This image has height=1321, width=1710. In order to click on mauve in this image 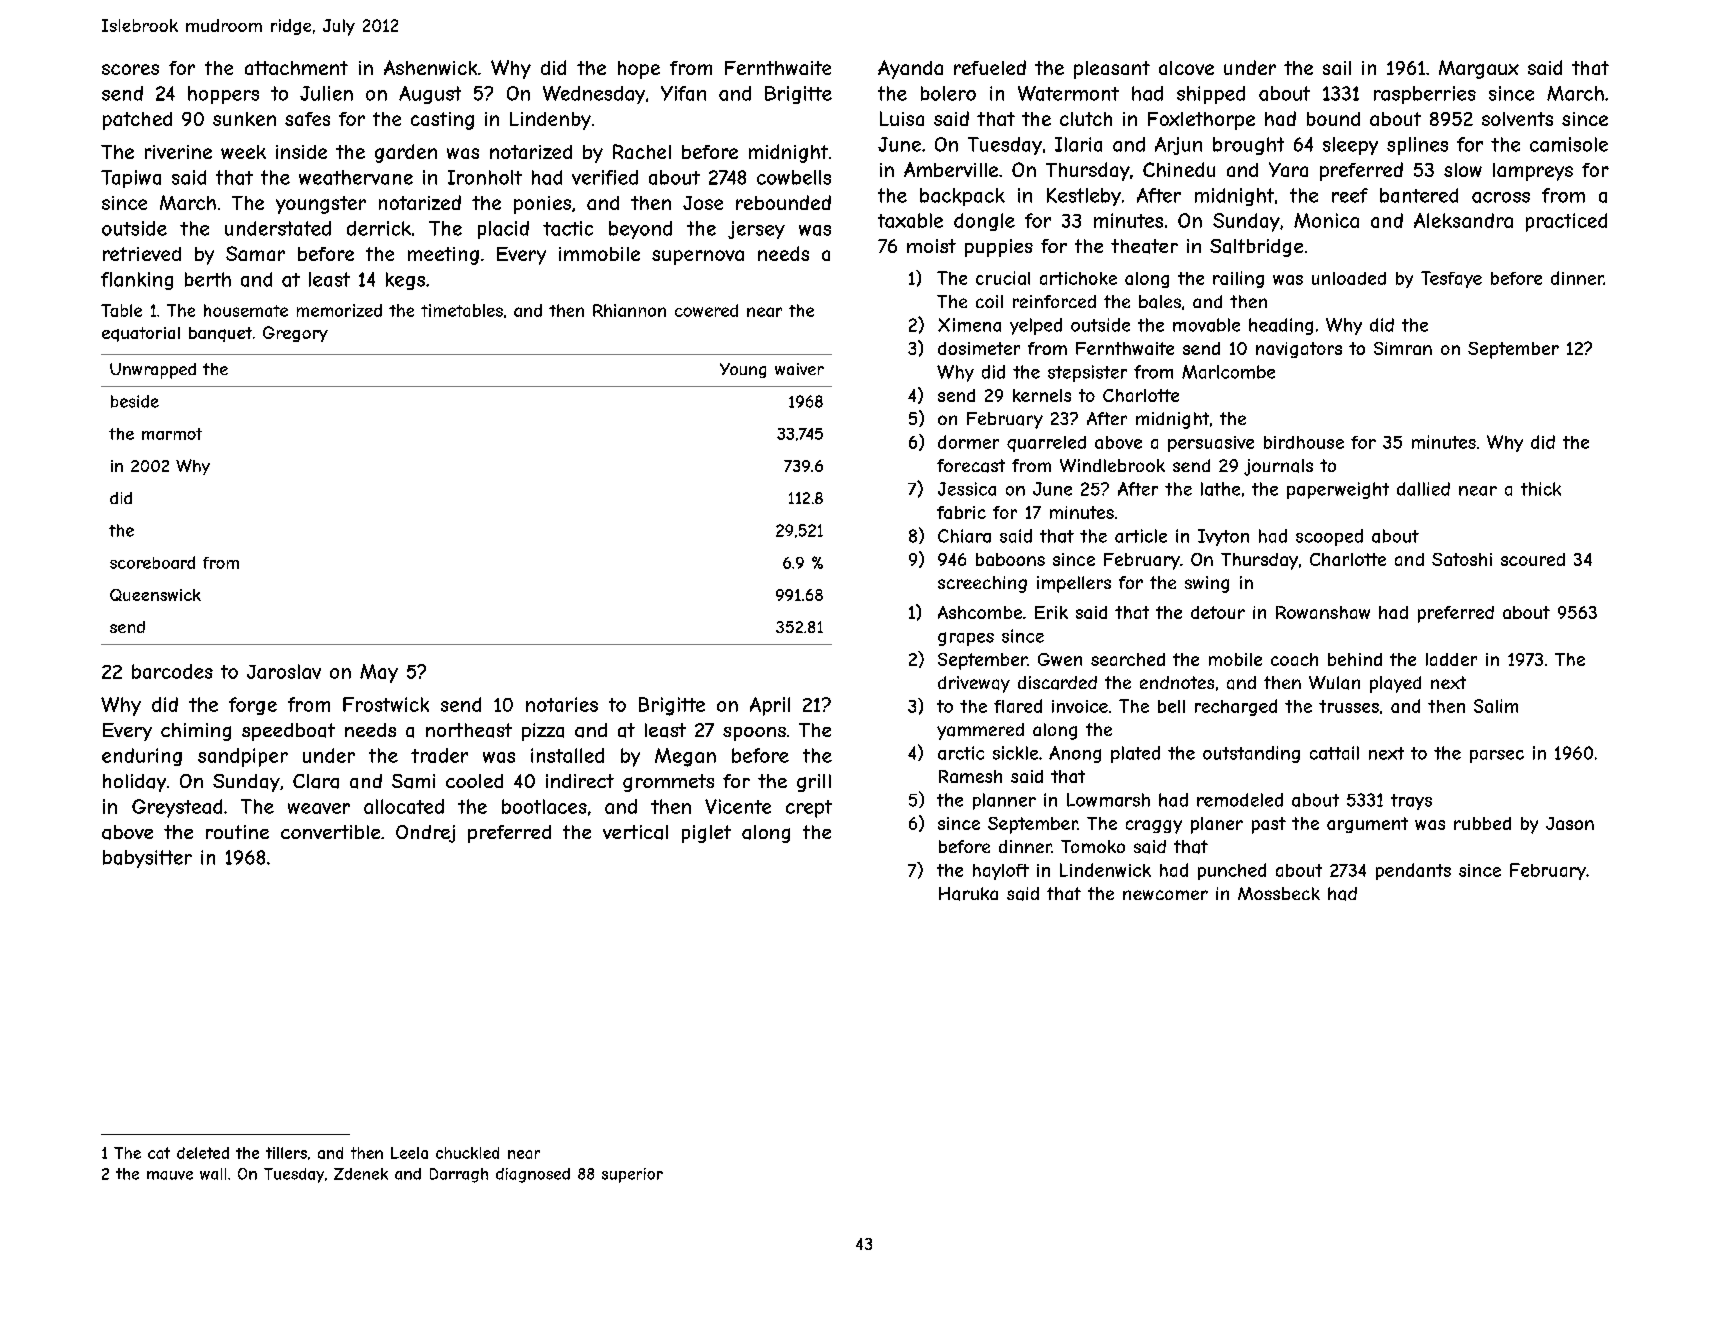, I will do `click(170, 1175)`.
